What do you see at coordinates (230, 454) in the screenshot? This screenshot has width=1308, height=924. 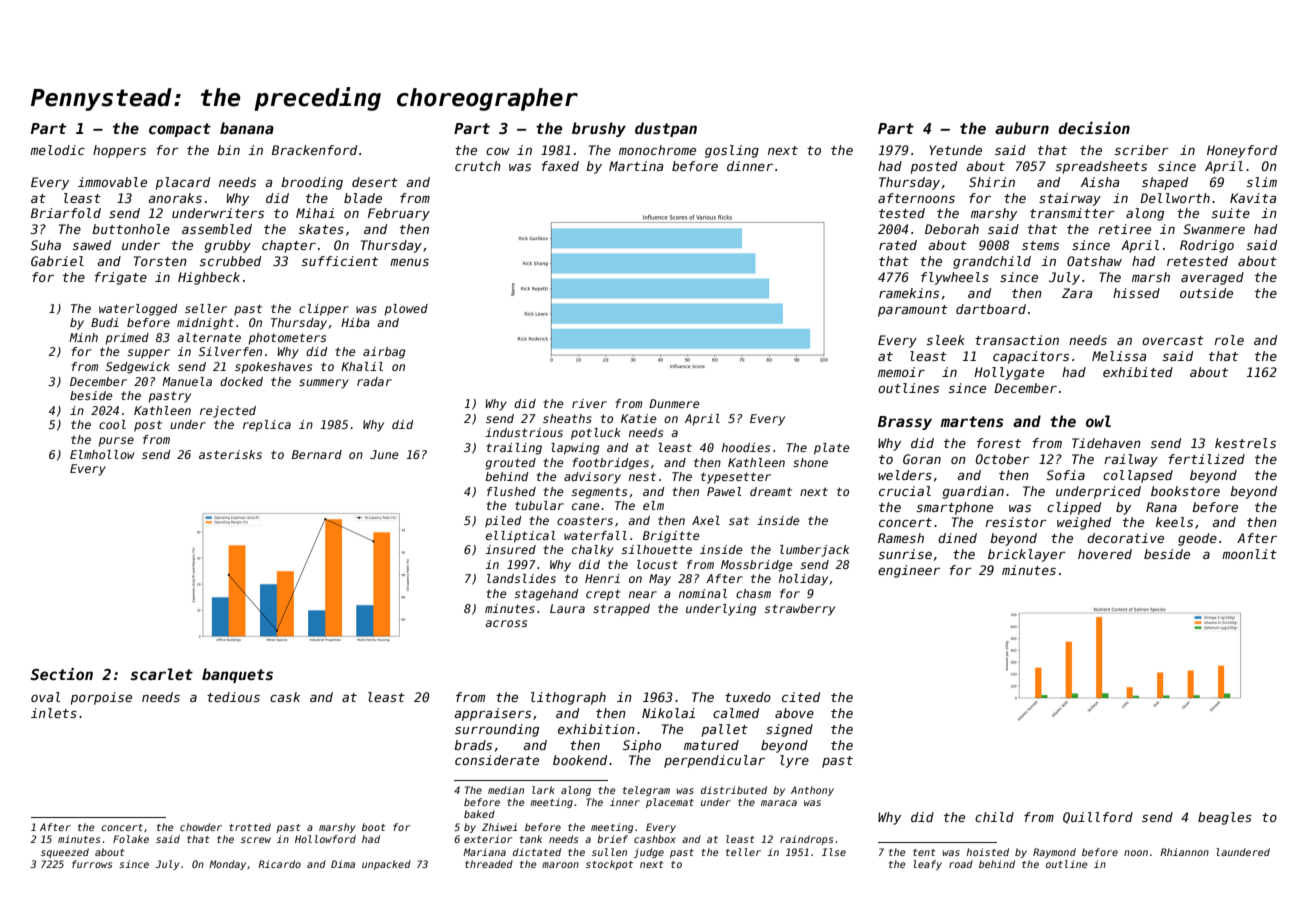 I see `asterisks` at bounding box center [230, 454].
